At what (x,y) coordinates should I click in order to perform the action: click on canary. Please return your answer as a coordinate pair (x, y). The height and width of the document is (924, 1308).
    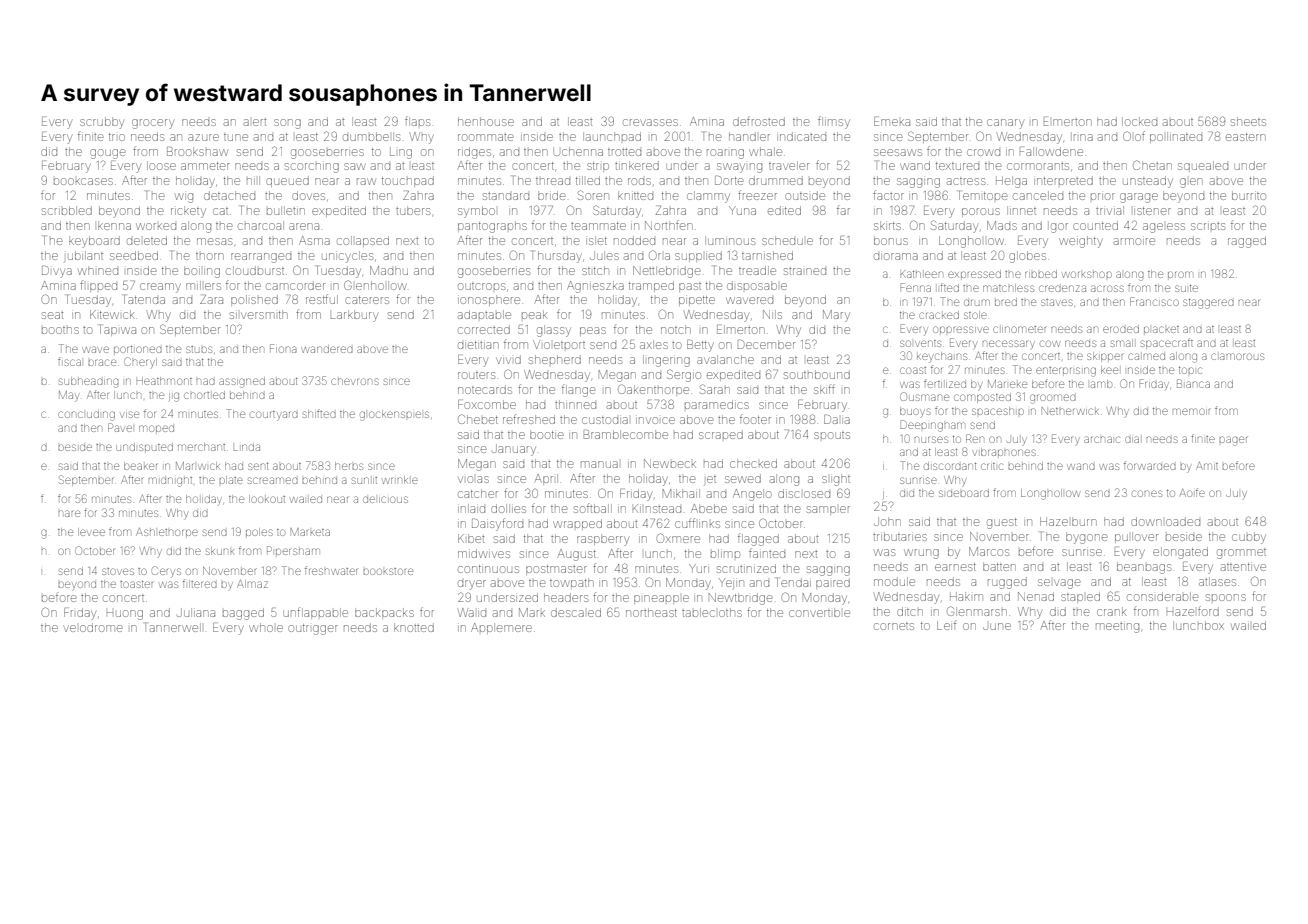
    Looking at the image, I should click on (1005, 124).
